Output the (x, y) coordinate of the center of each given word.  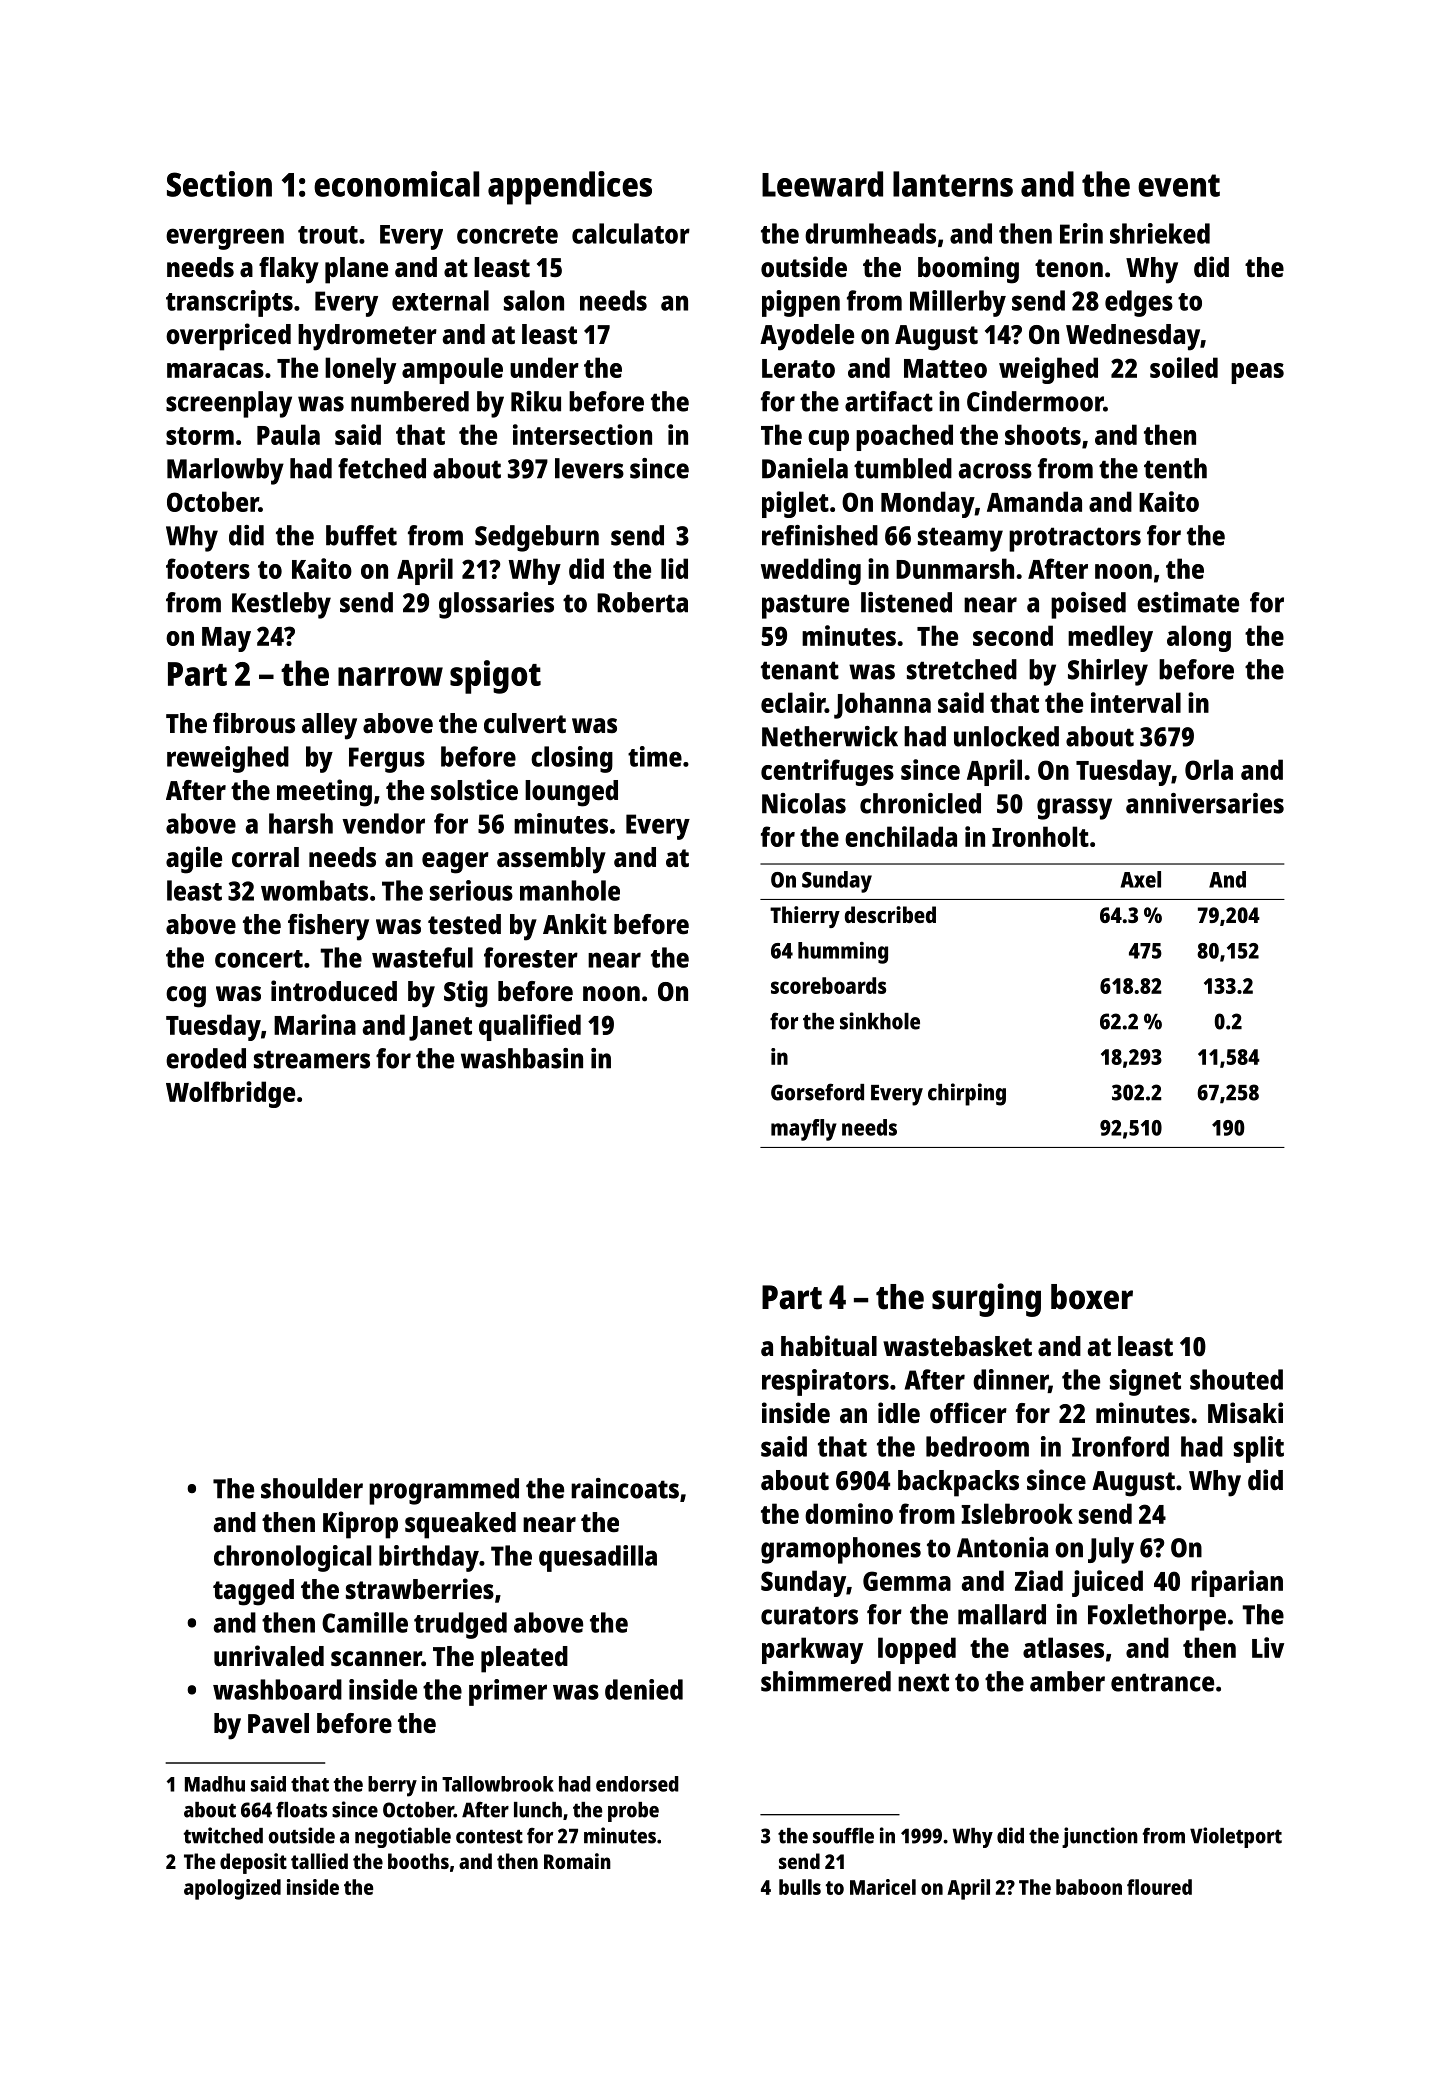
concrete (507, 235)
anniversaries (1205, 803)
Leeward (822, 184)
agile (194, 860)
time (655, 756)
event (1179, 185)
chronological (292, 1558)
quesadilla (598, 1558)
